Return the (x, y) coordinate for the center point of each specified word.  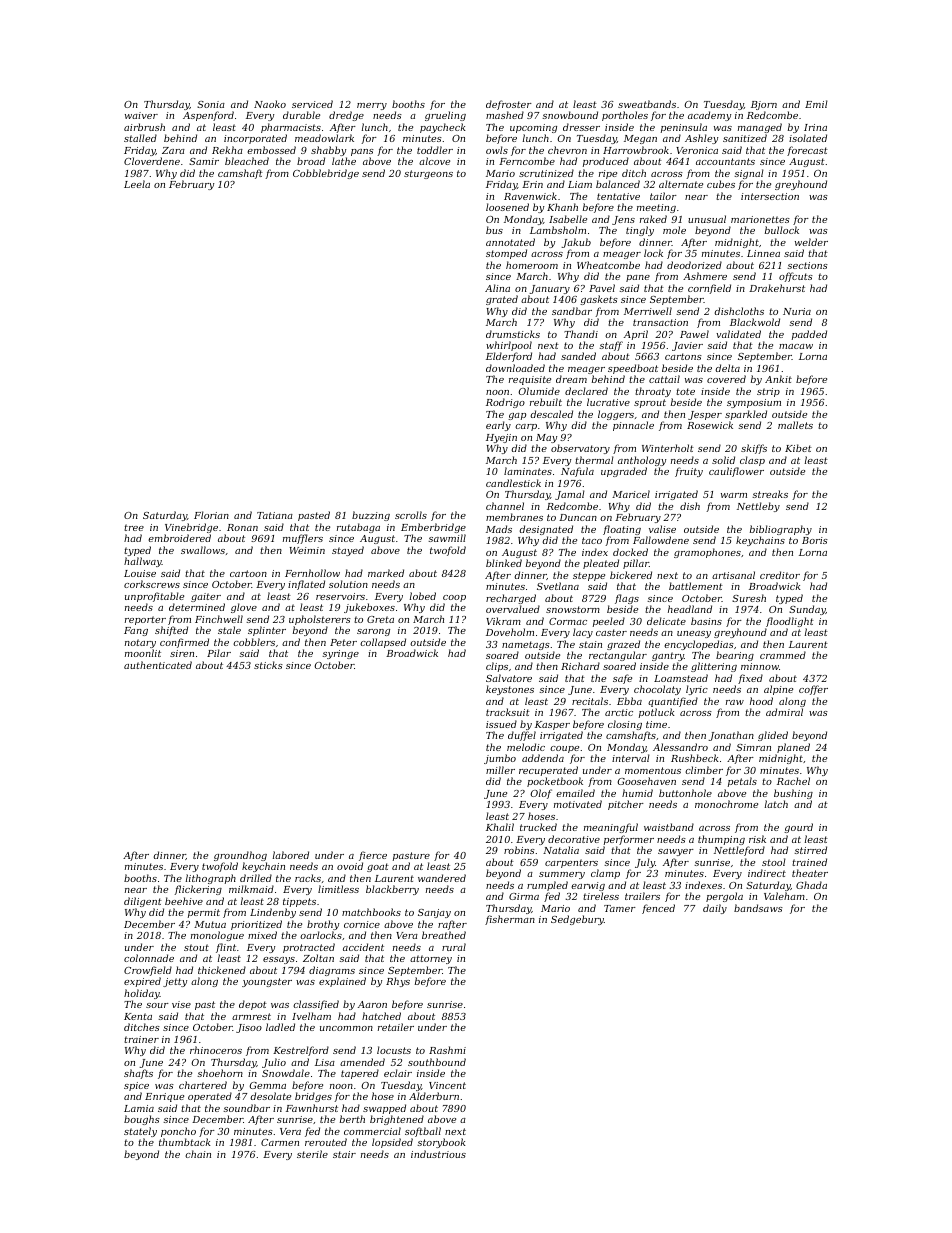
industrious (438, 1154)
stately (140, 1132)
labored (291, 855)
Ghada (811, 885)
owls (497, 150)
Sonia (211, 104)
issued (501, 724)
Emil (816, 104)
